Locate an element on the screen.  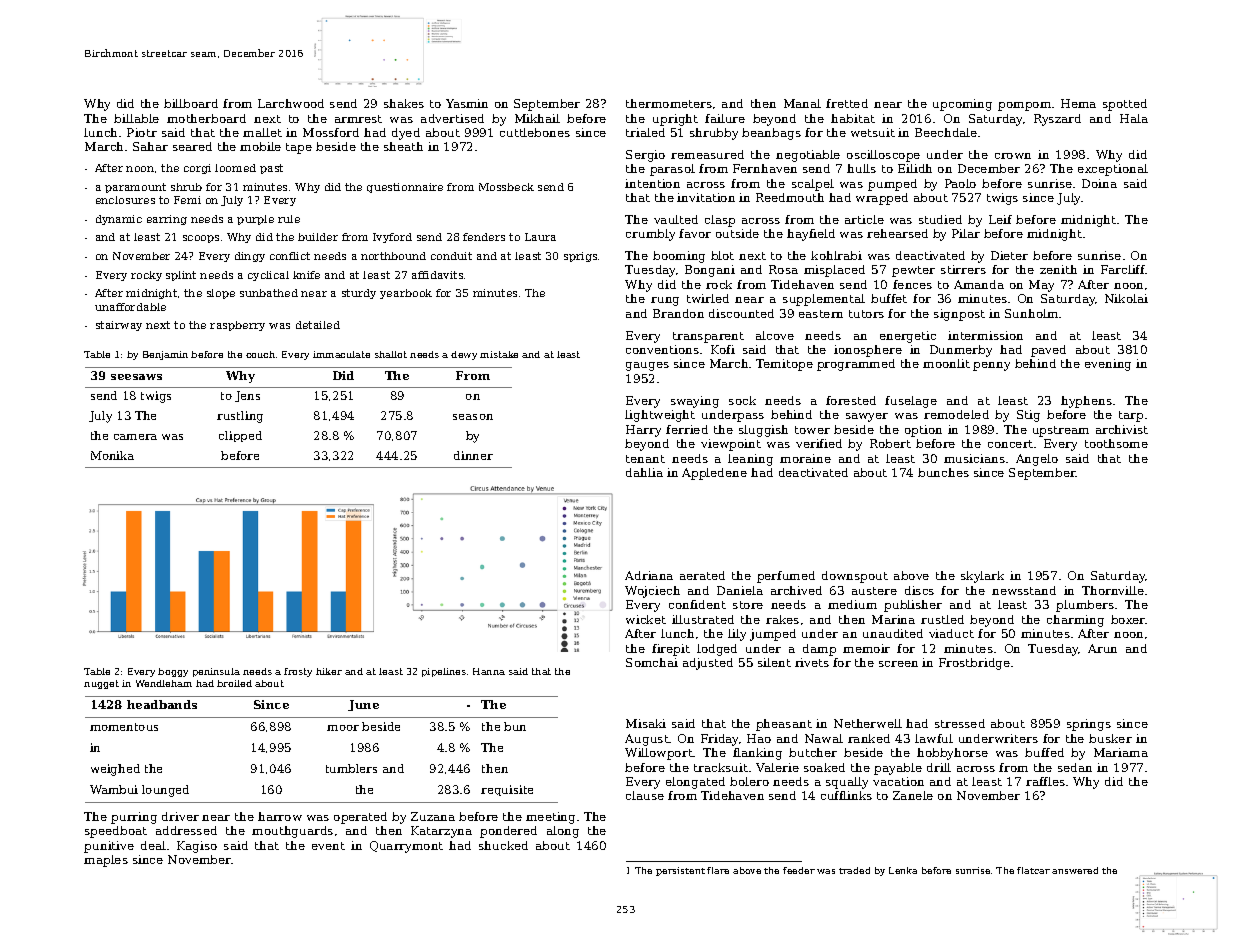
thermometers is located at coordinates (669, 103).
